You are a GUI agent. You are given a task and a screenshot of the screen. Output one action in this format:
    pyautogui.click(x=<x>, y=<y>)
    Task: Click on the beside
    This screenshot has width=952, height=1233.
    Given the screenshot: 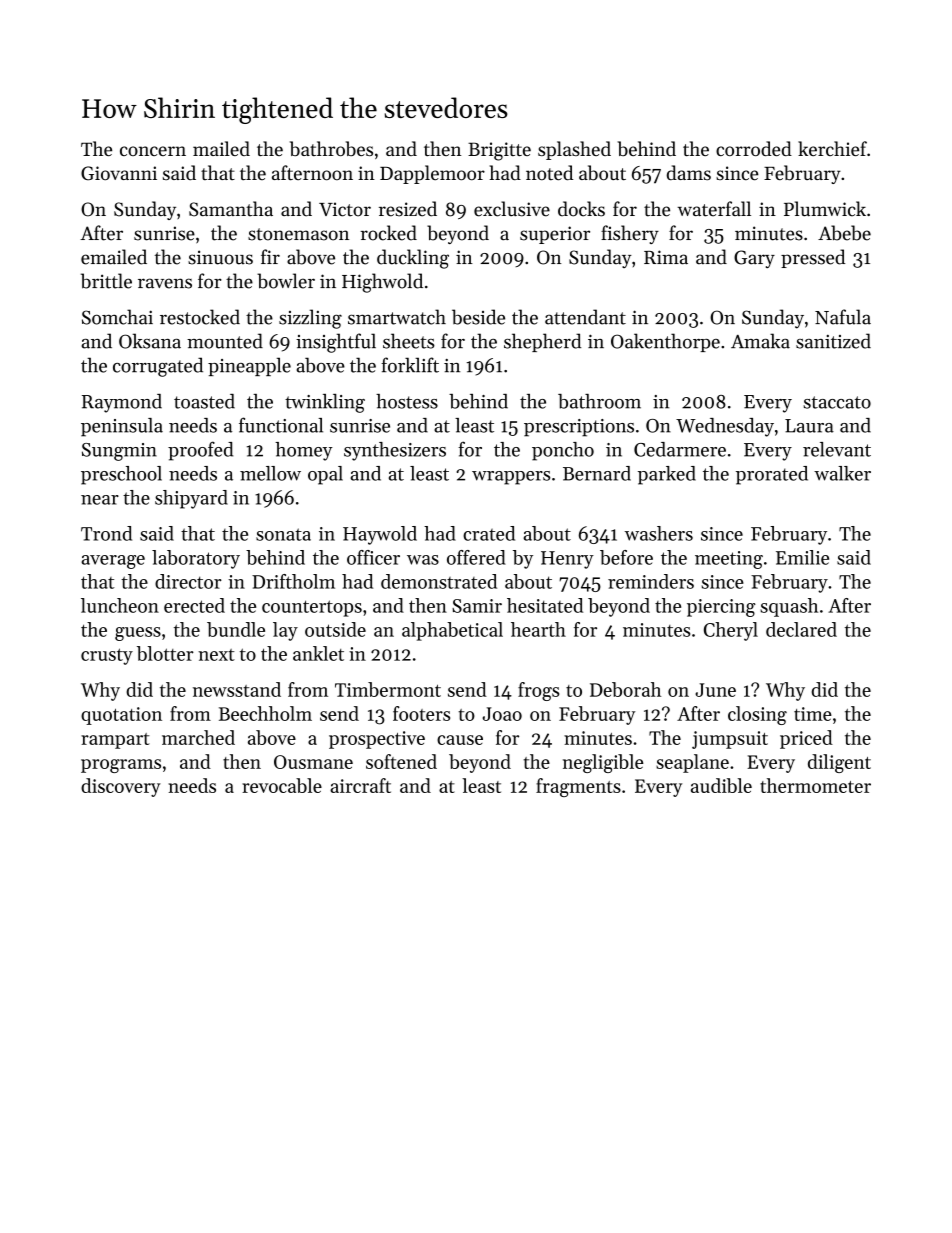 What is the action you would take?
    pyautogui.click(x=478, y=317)
